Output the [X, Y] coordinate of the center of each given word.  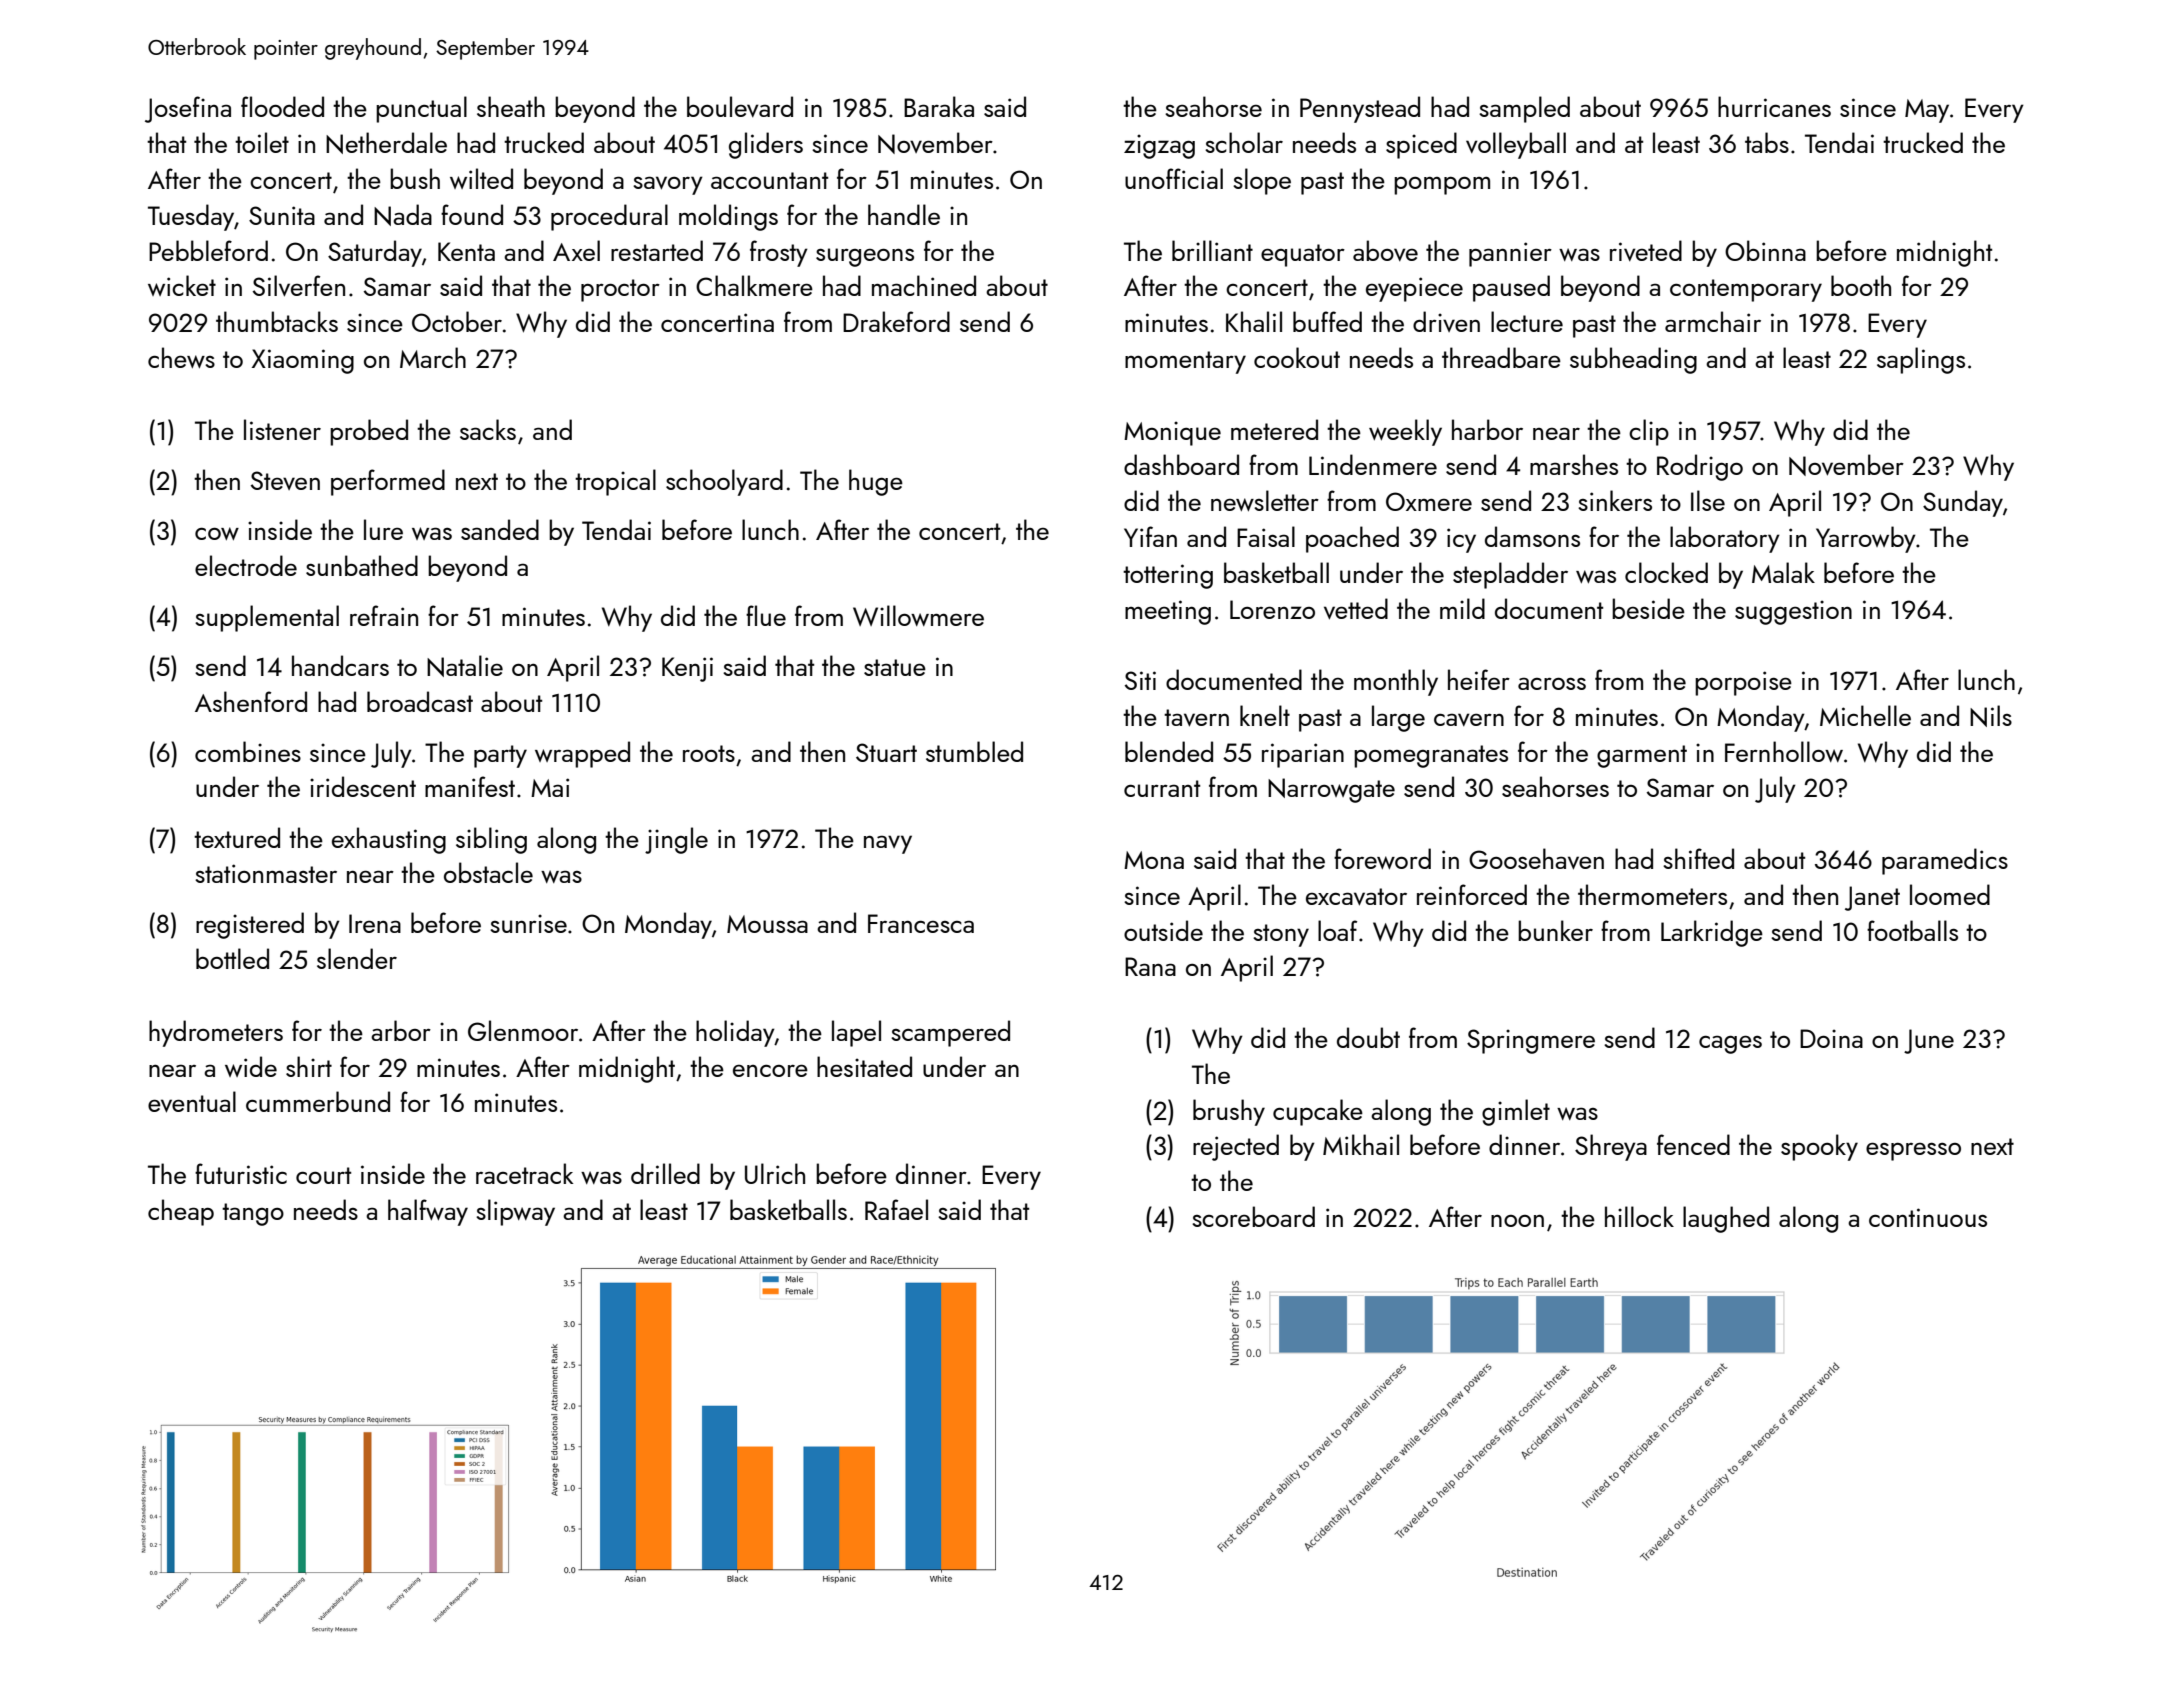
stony [1281, 935]
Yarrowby [1866, 539]
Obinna [1765, 250]
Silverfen [299, 286]
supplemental [267, 618]
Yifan [1150, 536]
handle [904, 214]
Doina [1831, 1038]
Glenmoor [523, 1030]
